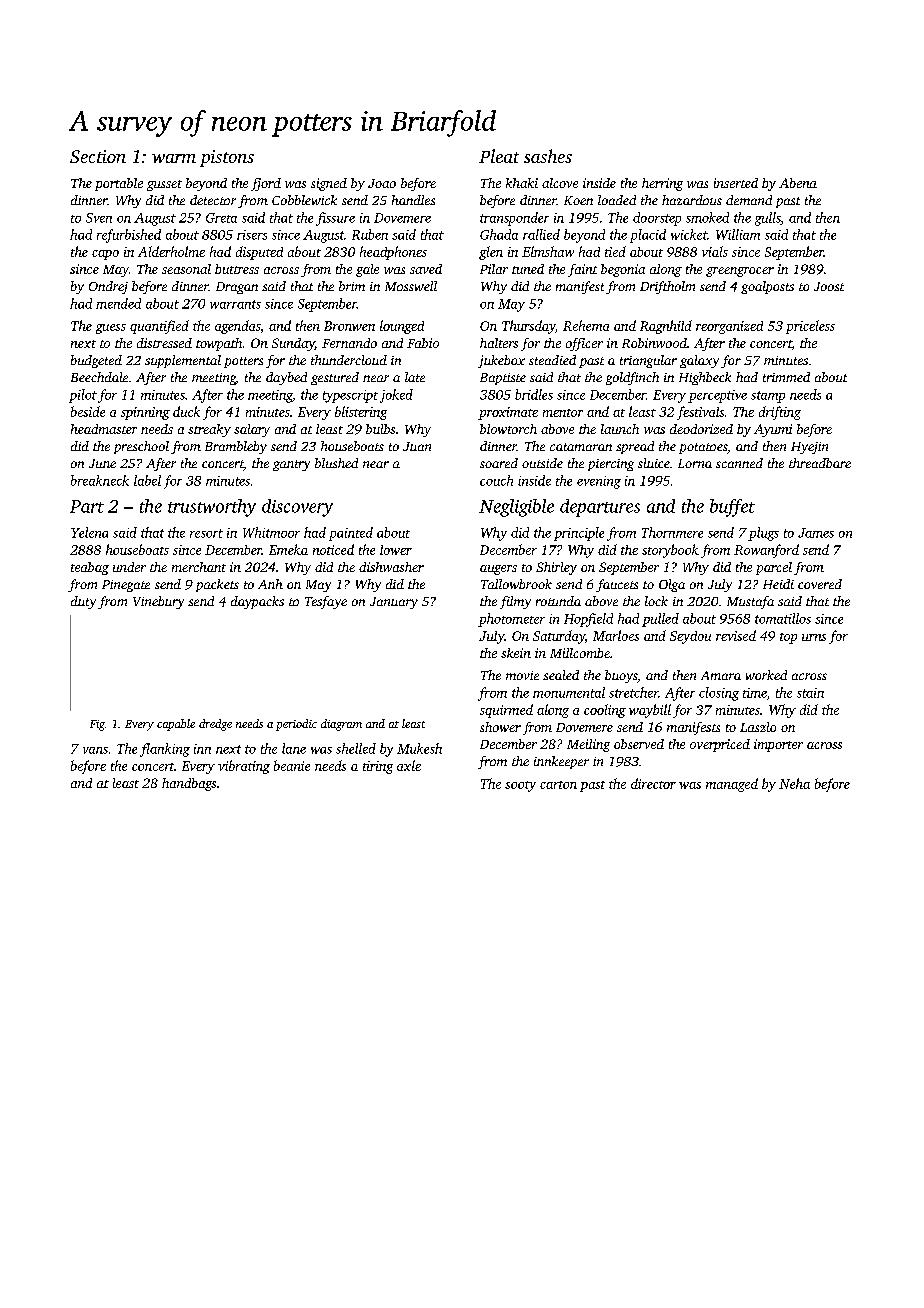 This screenshot has width=924, height=1308. Describe the element at coordinates (798, 183) in the screenshot. I see `Abena` at that location.
